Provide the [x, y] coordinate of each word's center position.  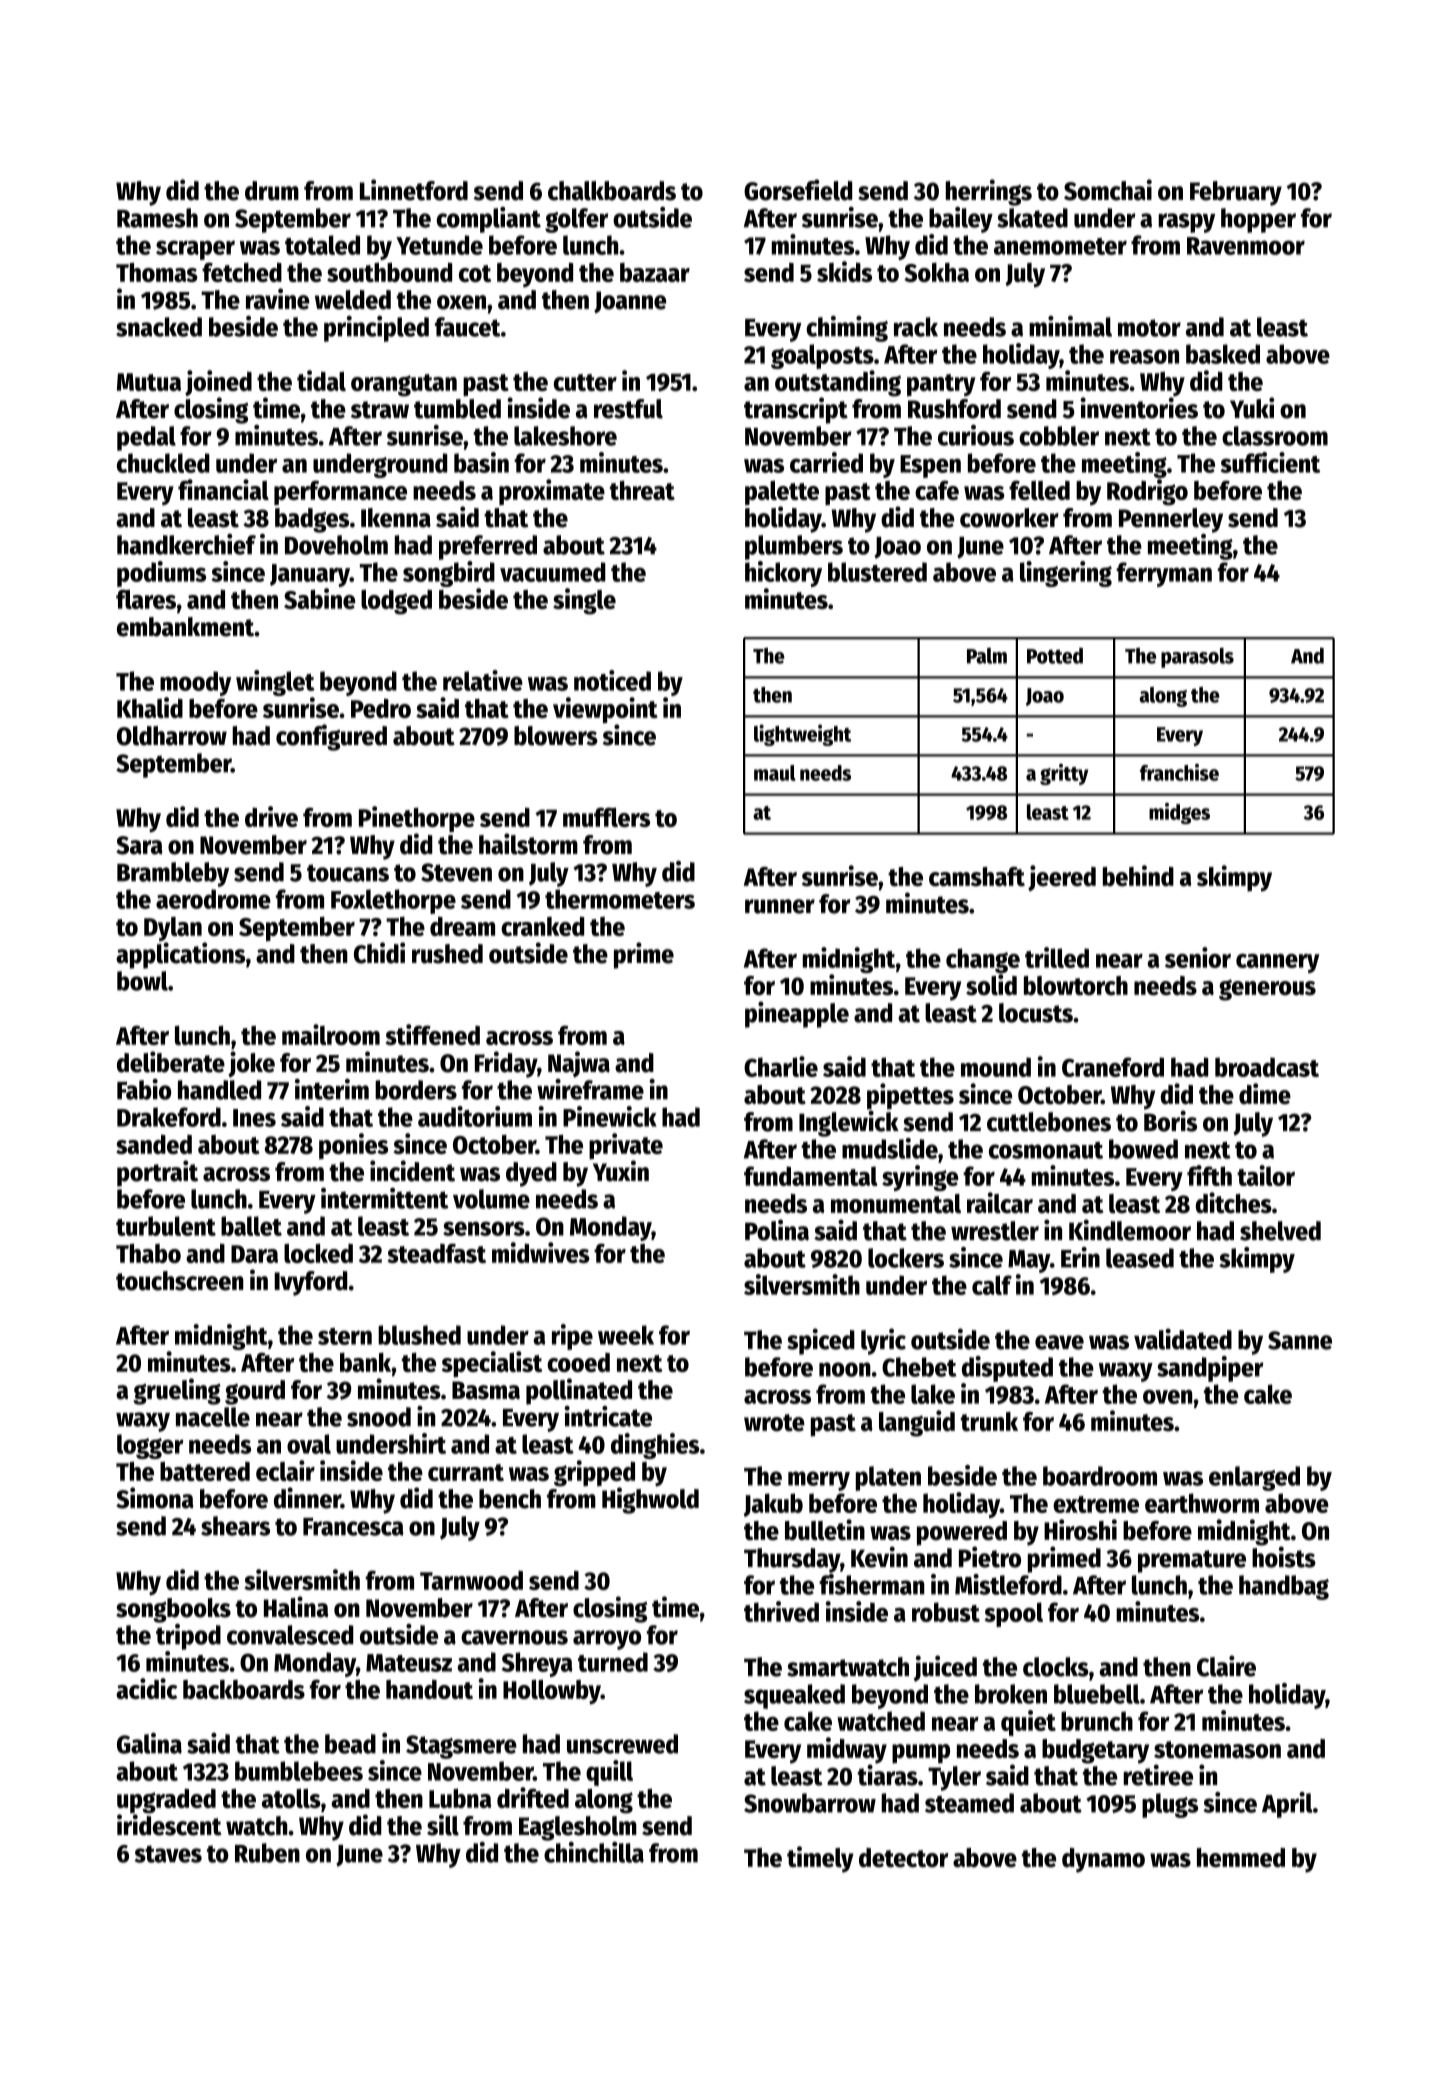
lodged [396, 602]
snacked [159, 327]
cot [475, 273]
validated [1183, 1339]
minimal [1070, 326]
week [626, 1335]
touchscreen [179, 1281]
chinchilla [594, 1852]
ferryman [1164, 574]
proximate [552, 492]
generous [1267, 990]
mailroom [331, 1034]
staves [168, 1854]
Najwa [579, 1064]
